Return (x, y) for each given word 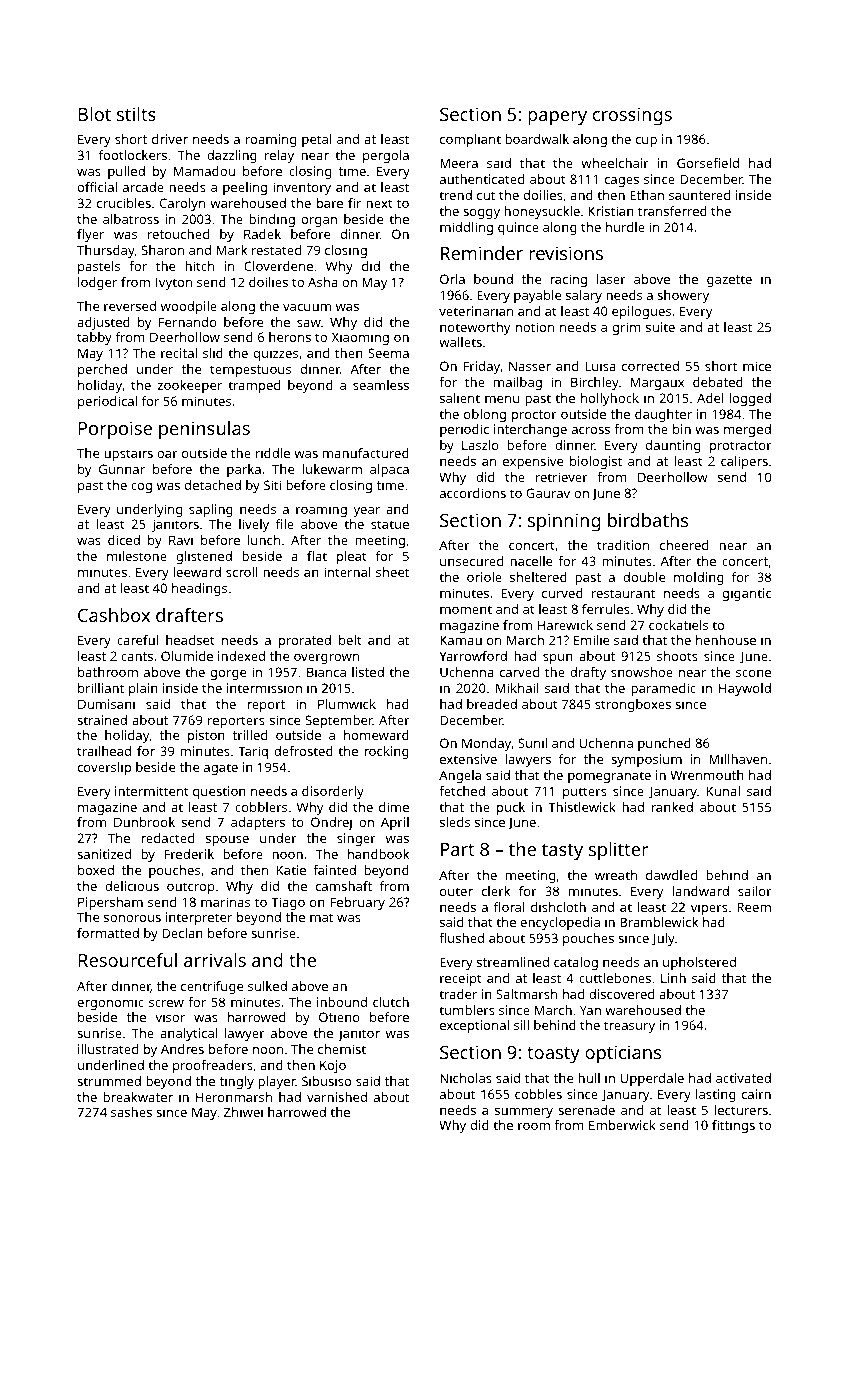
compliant (470, 140)
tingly (237, 1082)
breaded (492, 704)
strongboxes (633, 705)
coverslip (104, 768)
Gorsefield (708, 163)
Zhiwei (243, 1112)
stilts (136, 114)
